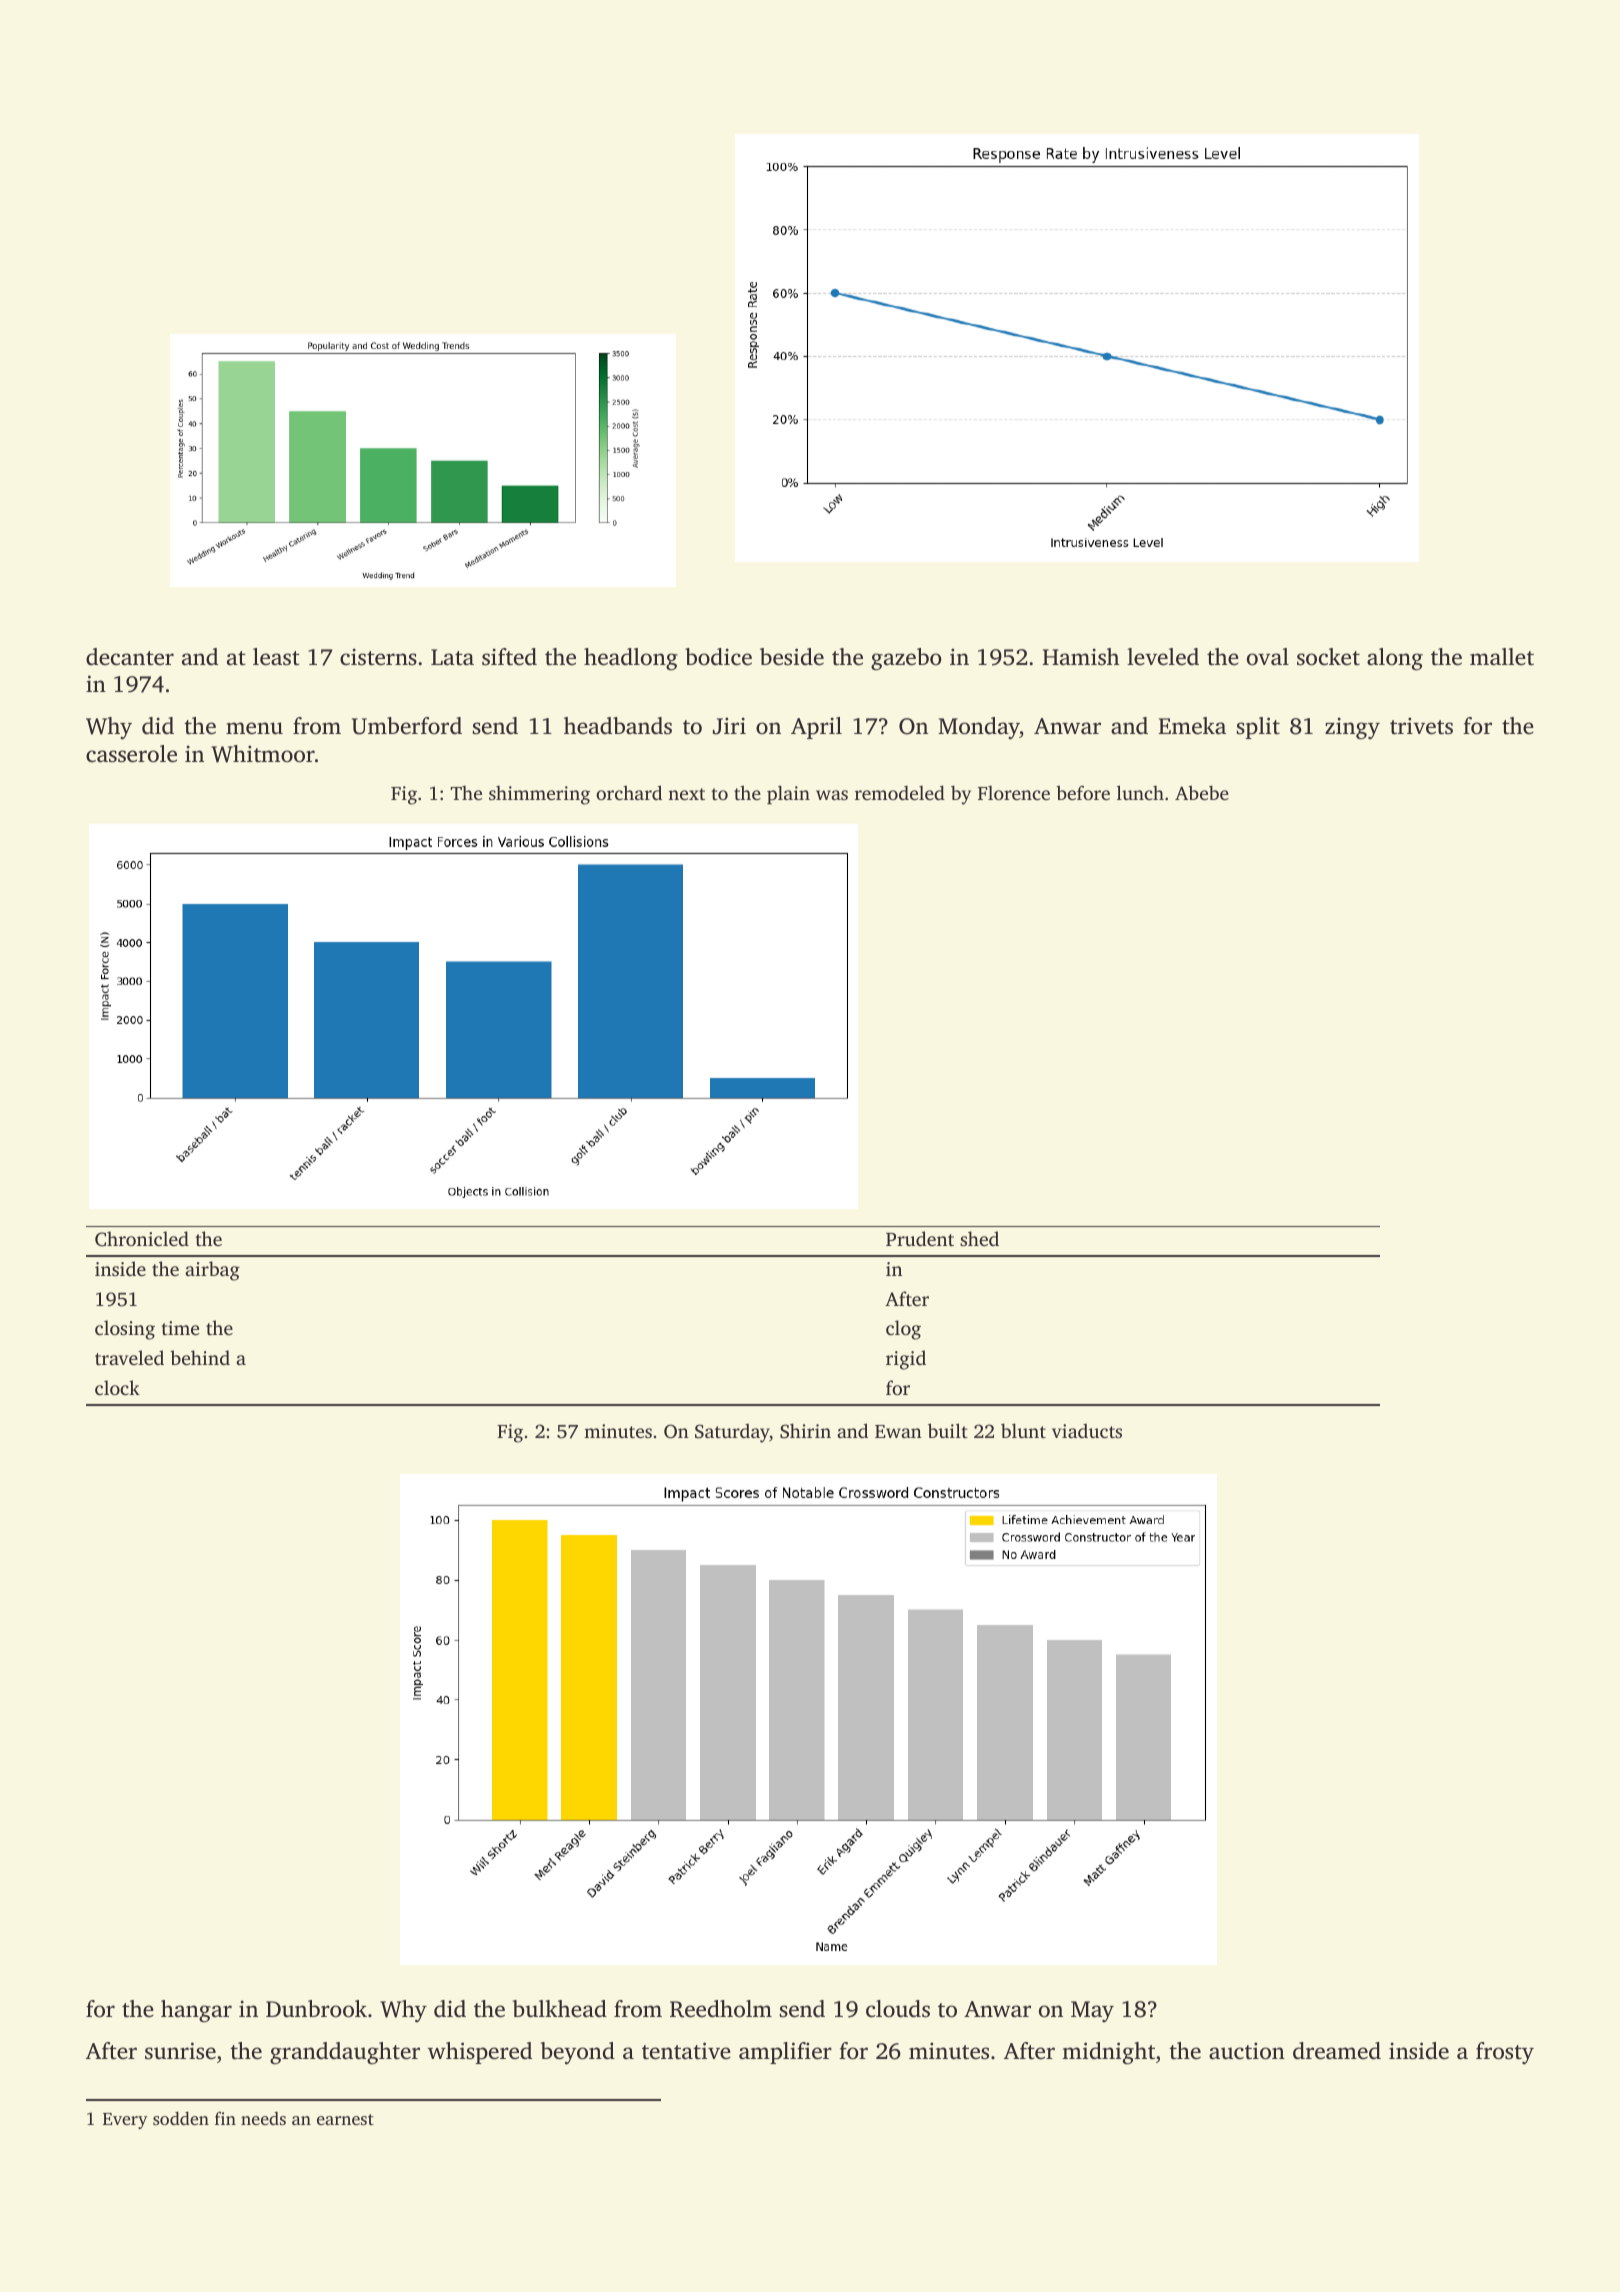 This page has height=2292, width=1620. Describe the element at coordinates (181, 2118) in the page. I see `sodden` at that location.
